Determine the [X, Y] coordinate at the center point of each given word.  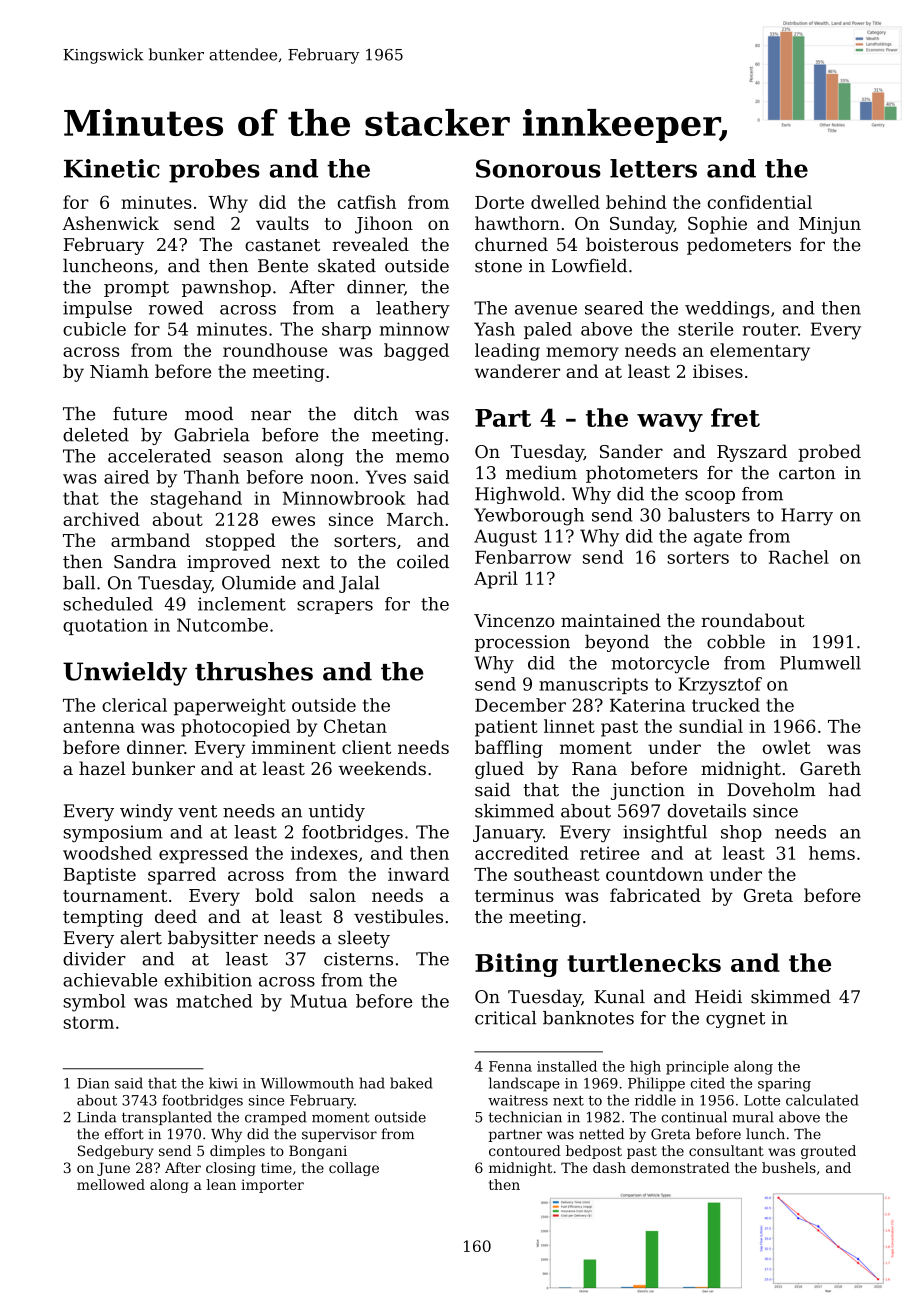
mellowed [111, 1184]
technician [525, 1117]
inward [418, 874]
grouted [828, 1152]
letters [653, 168]
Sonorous [538, 168]
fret [735, 417]
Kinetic [112, 168]
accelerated [159, 456]
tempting [103, 918]
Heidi [718, 996]
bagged [416, 352]
